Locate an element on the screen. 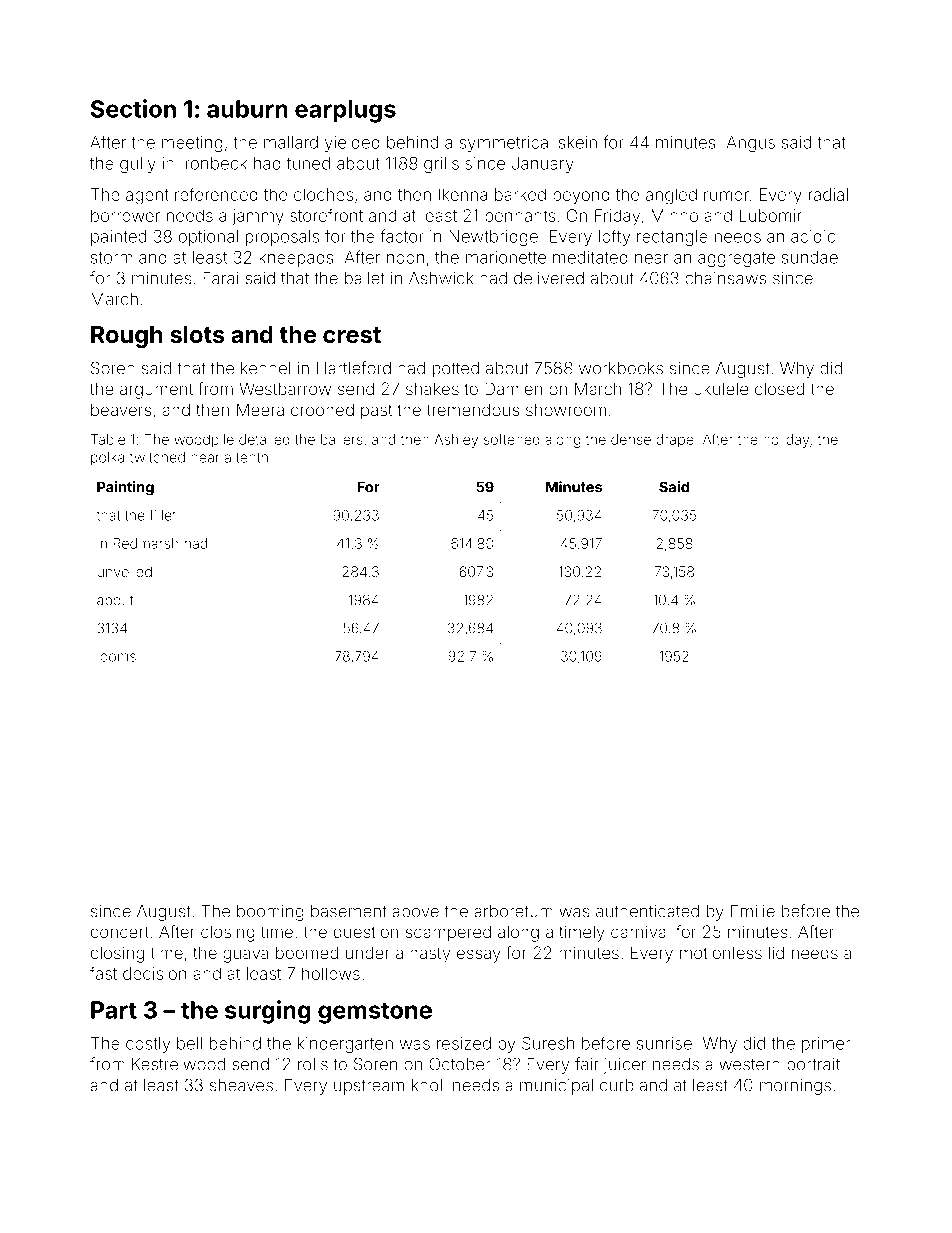 The width and height of the screenshot is (952, 1233). surging is located at coordinates (268, 1012).
